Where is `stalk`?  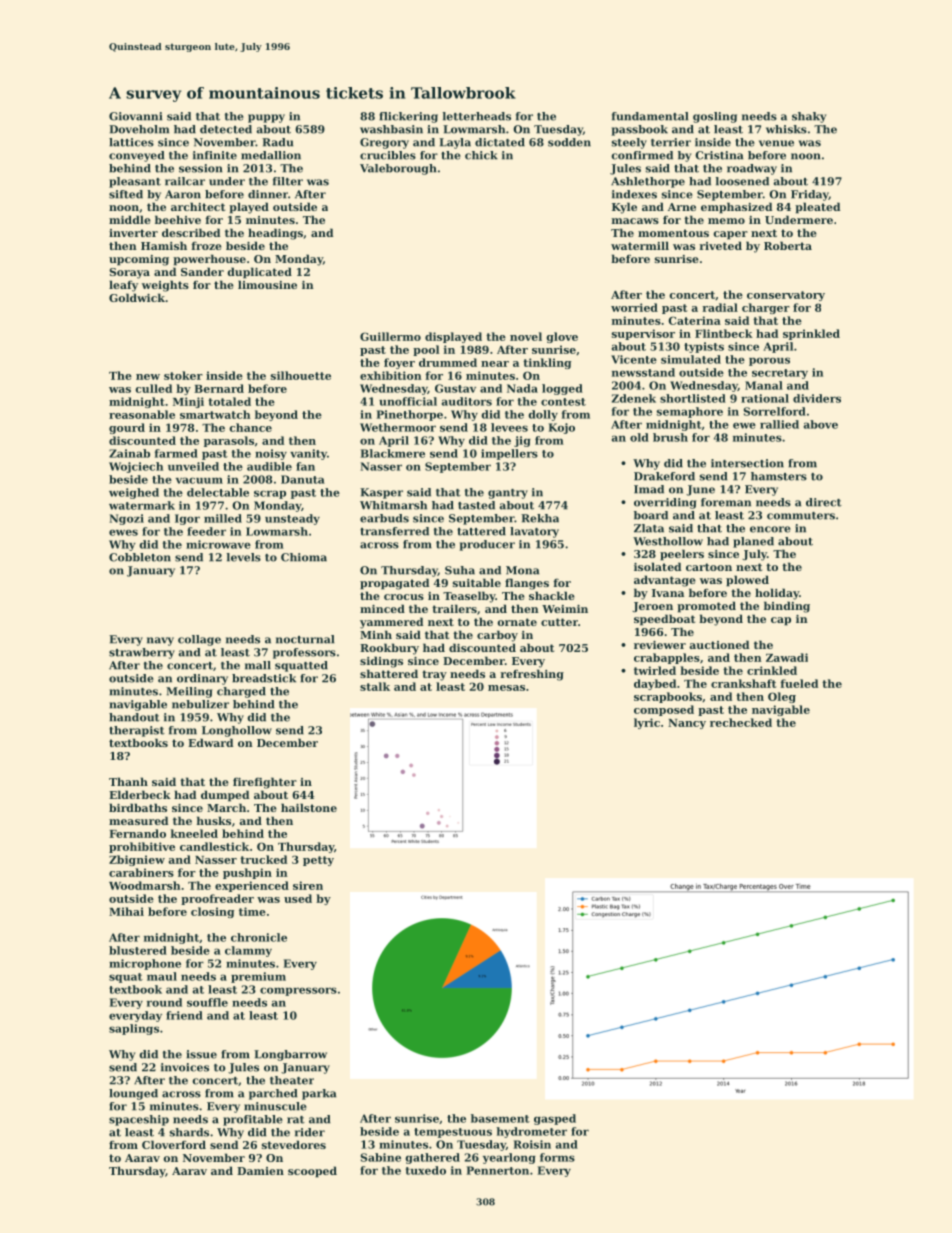
stalk is located at coordinates (375, 686).
